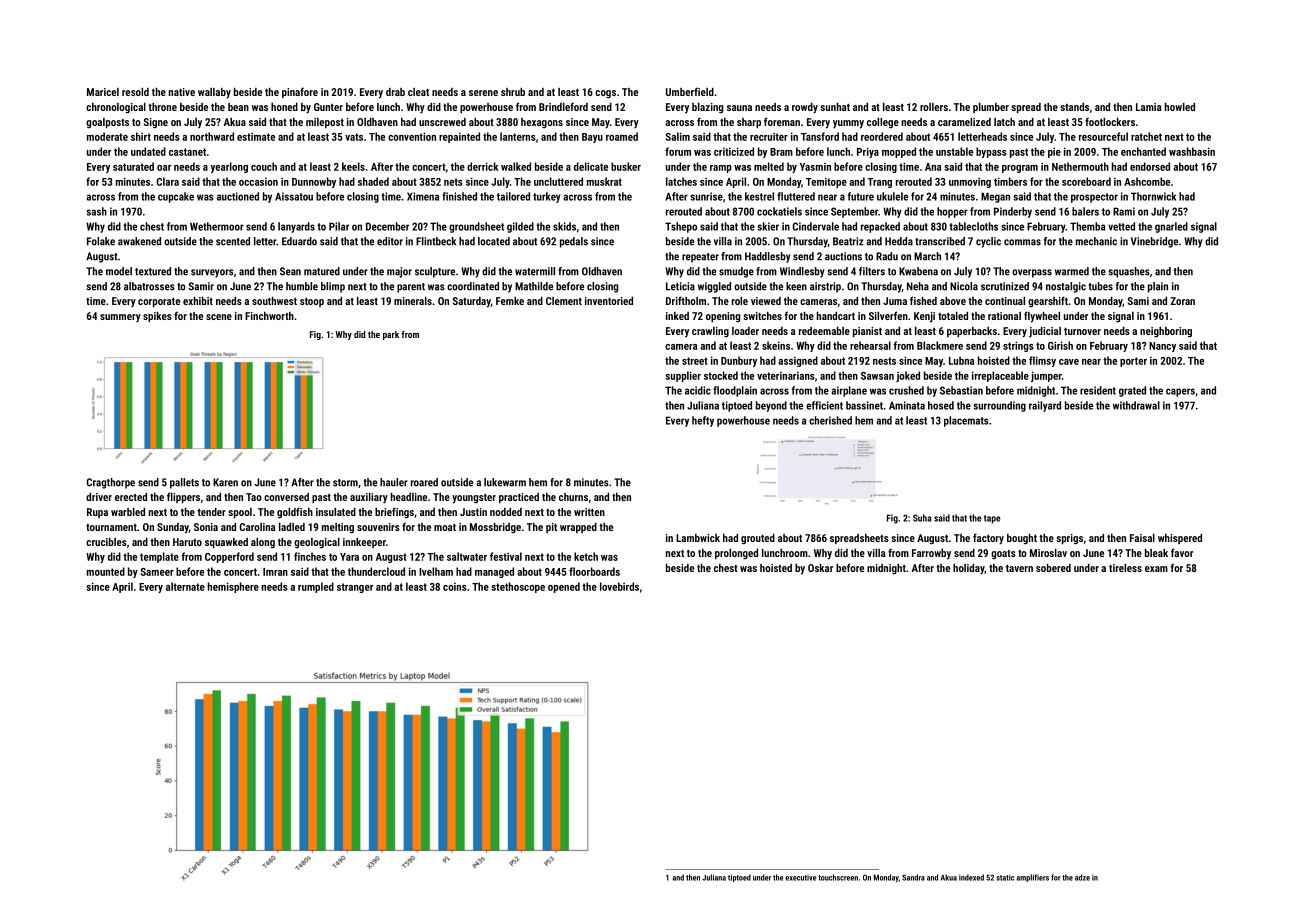 Image resolution: width=1308 pixels, height=924 pixels. Describe the element at coordinates (838, 877) in the screenshot. I see `touchscreen` at that location.
